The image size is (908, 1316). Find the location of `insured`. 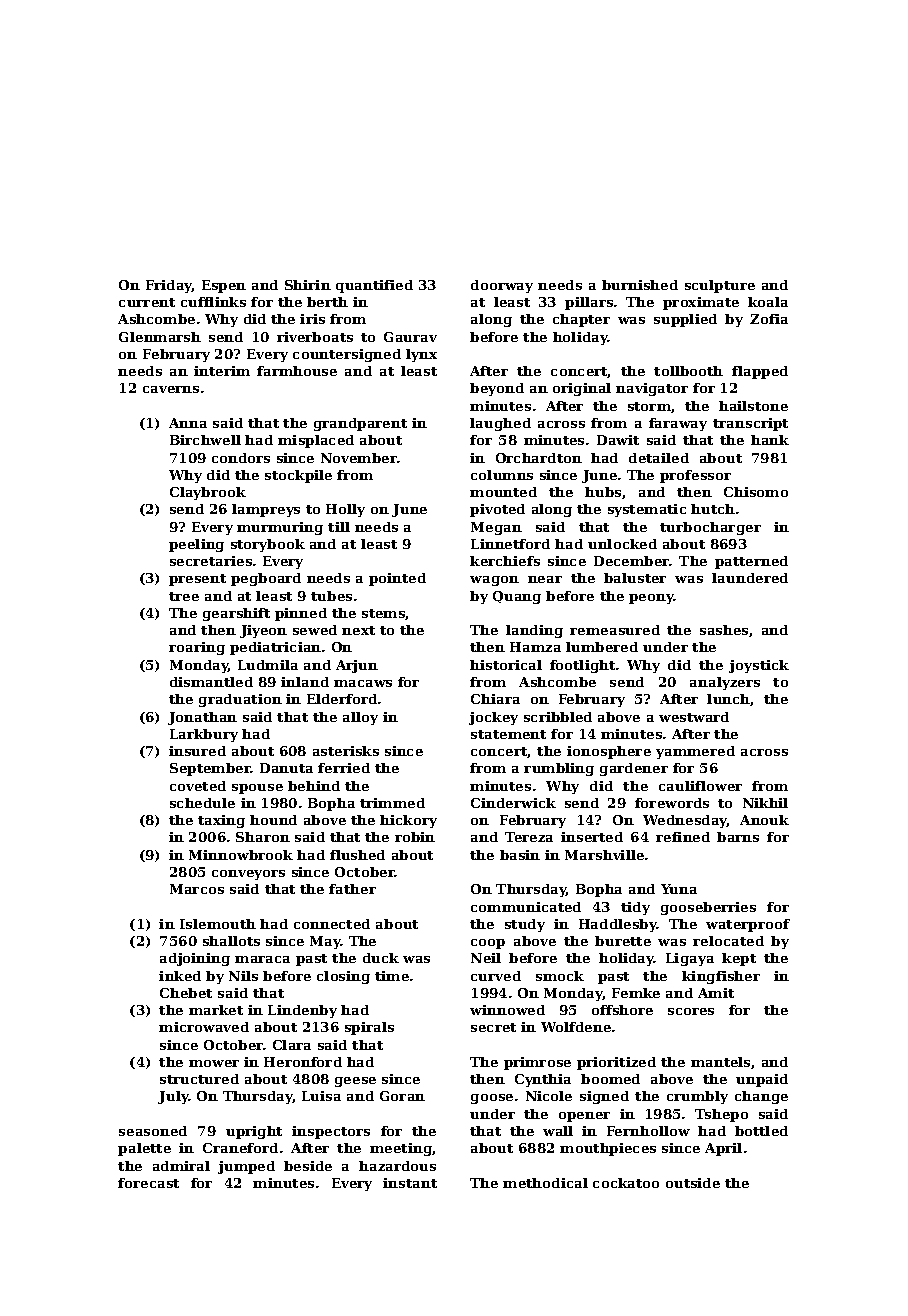

insured is located at coordinates (197, 751).
